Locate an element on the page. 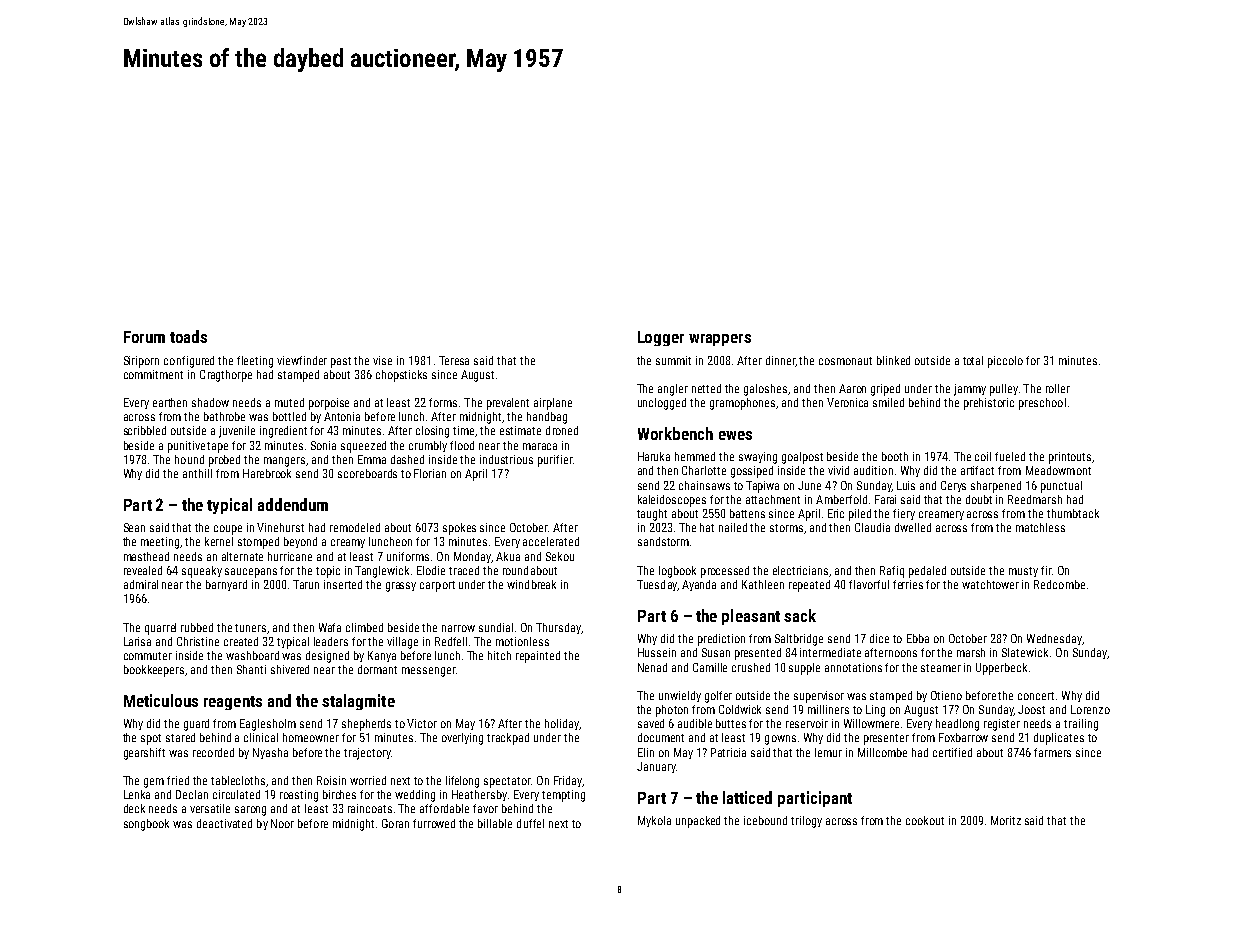  tuners is located at coordinates (250, 628).
